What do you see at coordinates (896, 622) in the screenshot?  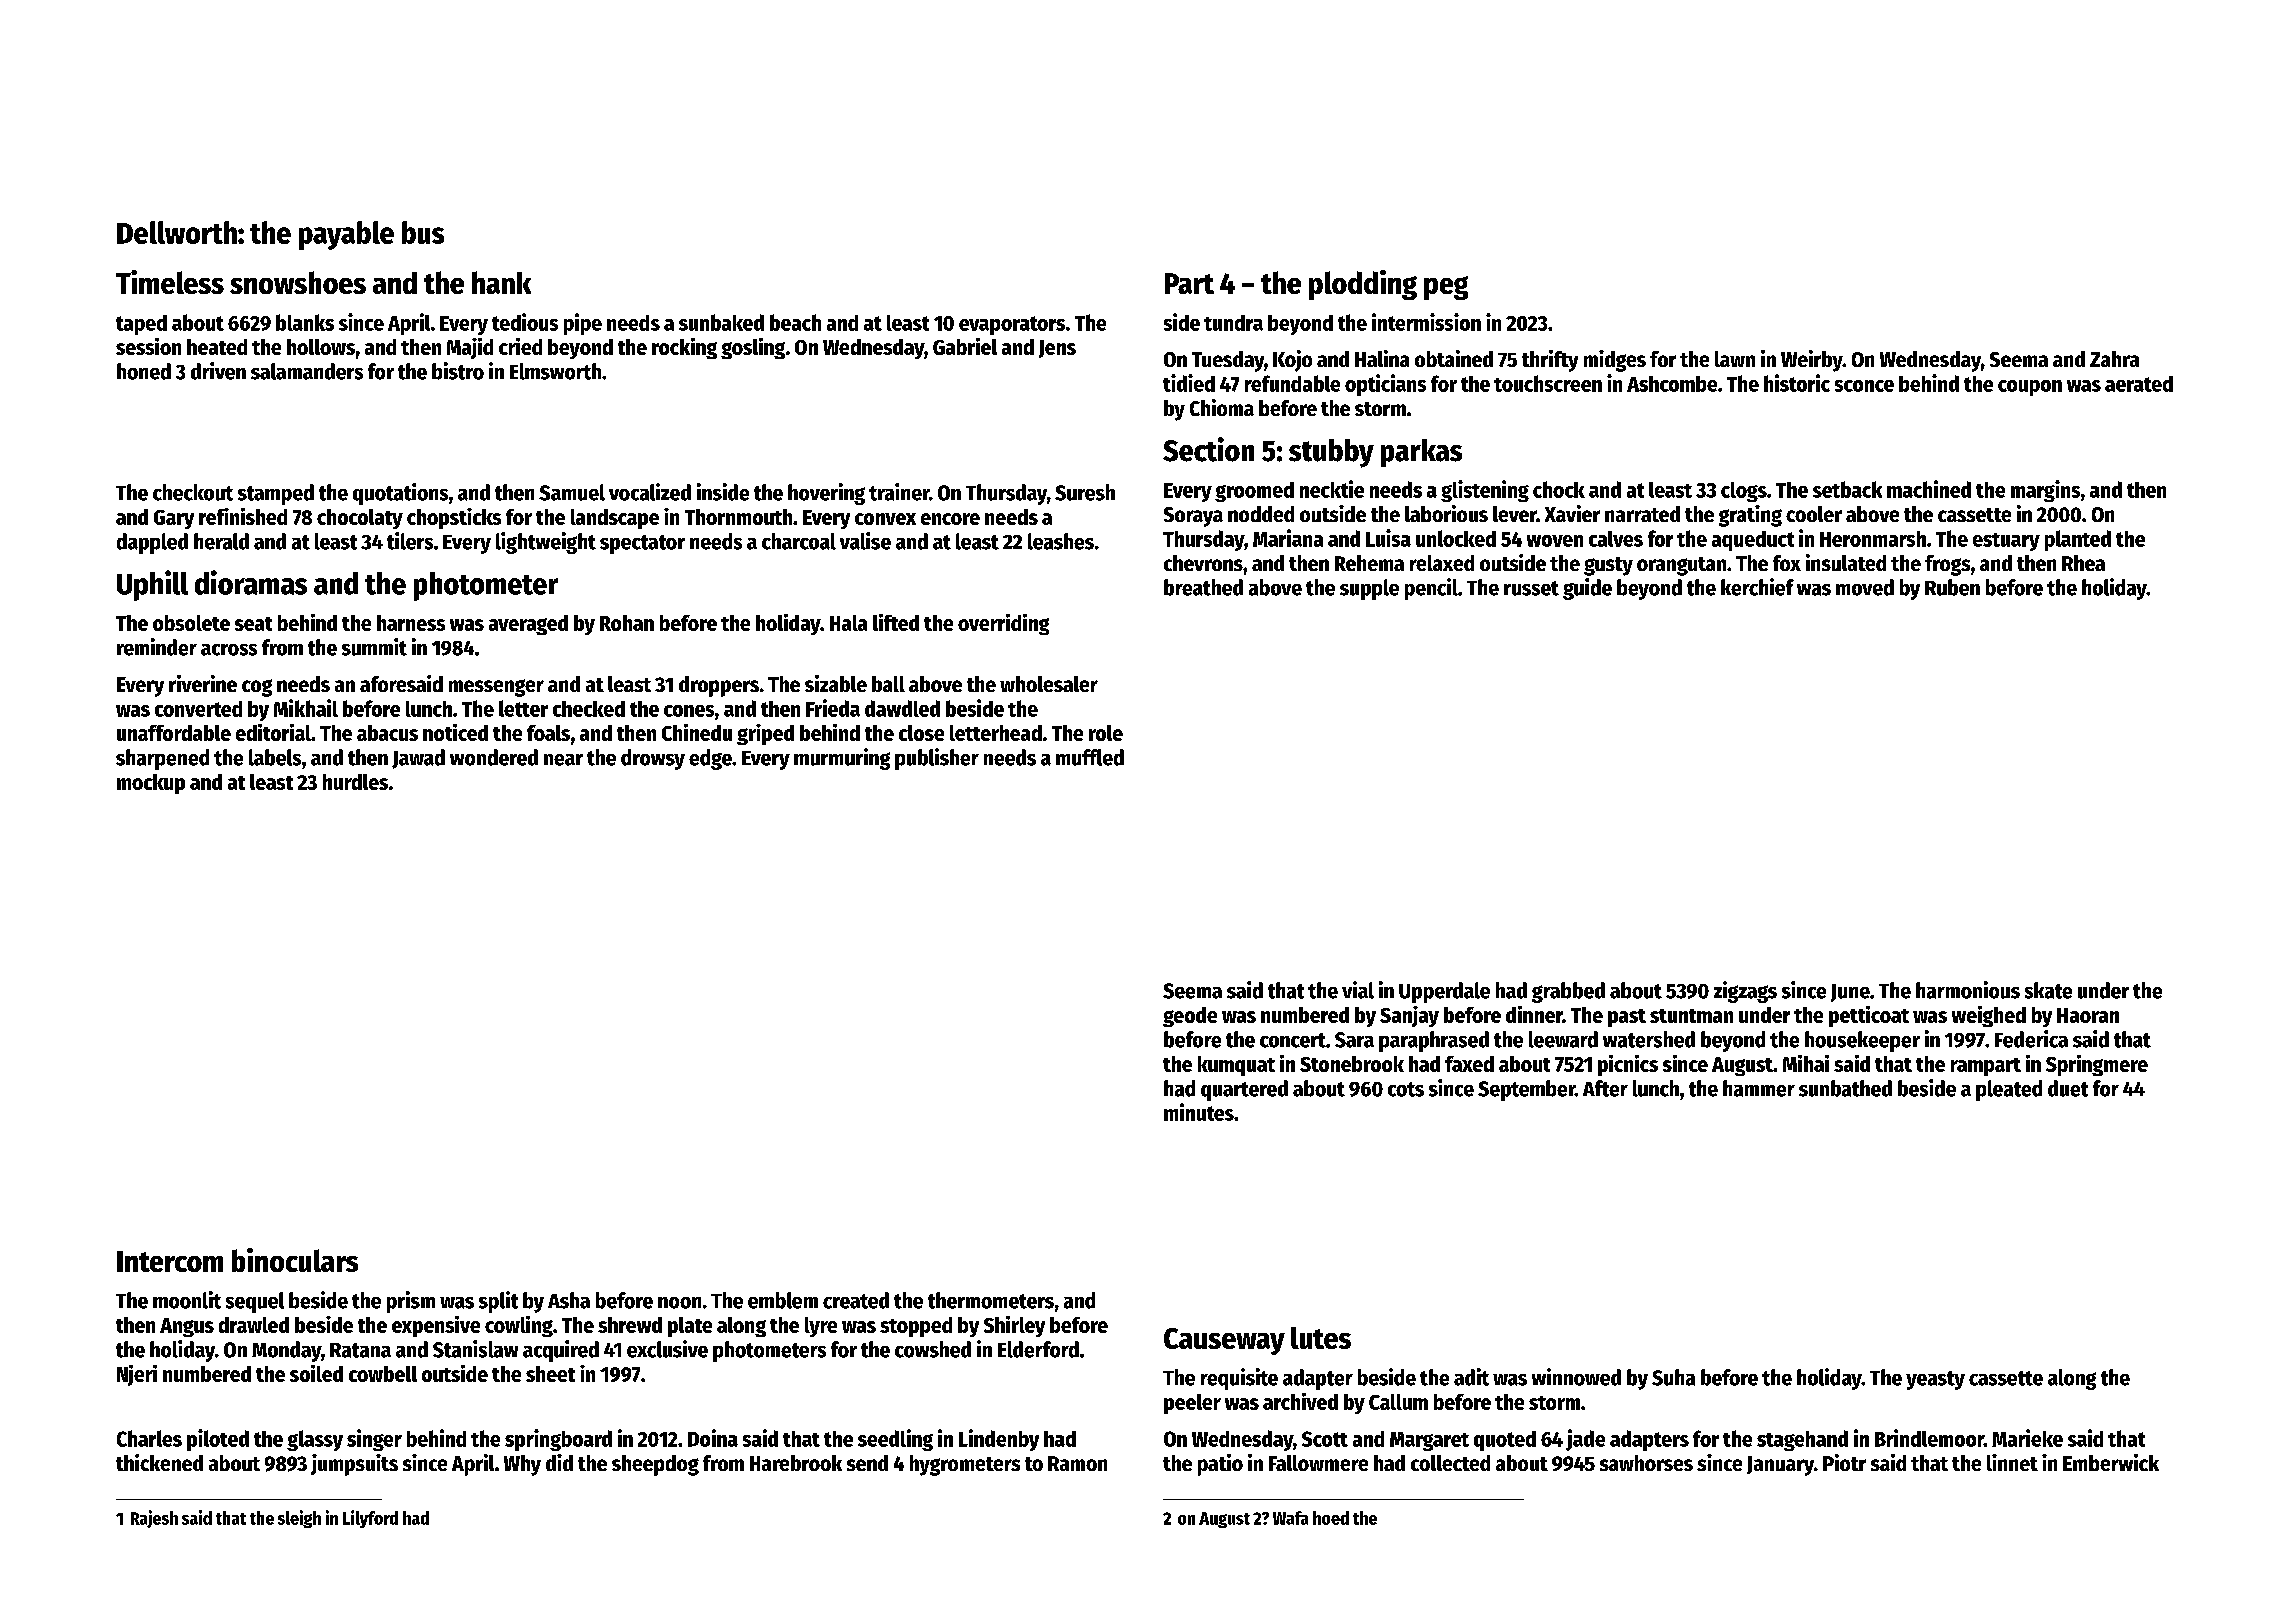 I see `lifted` at bounding box center [896, 622].
